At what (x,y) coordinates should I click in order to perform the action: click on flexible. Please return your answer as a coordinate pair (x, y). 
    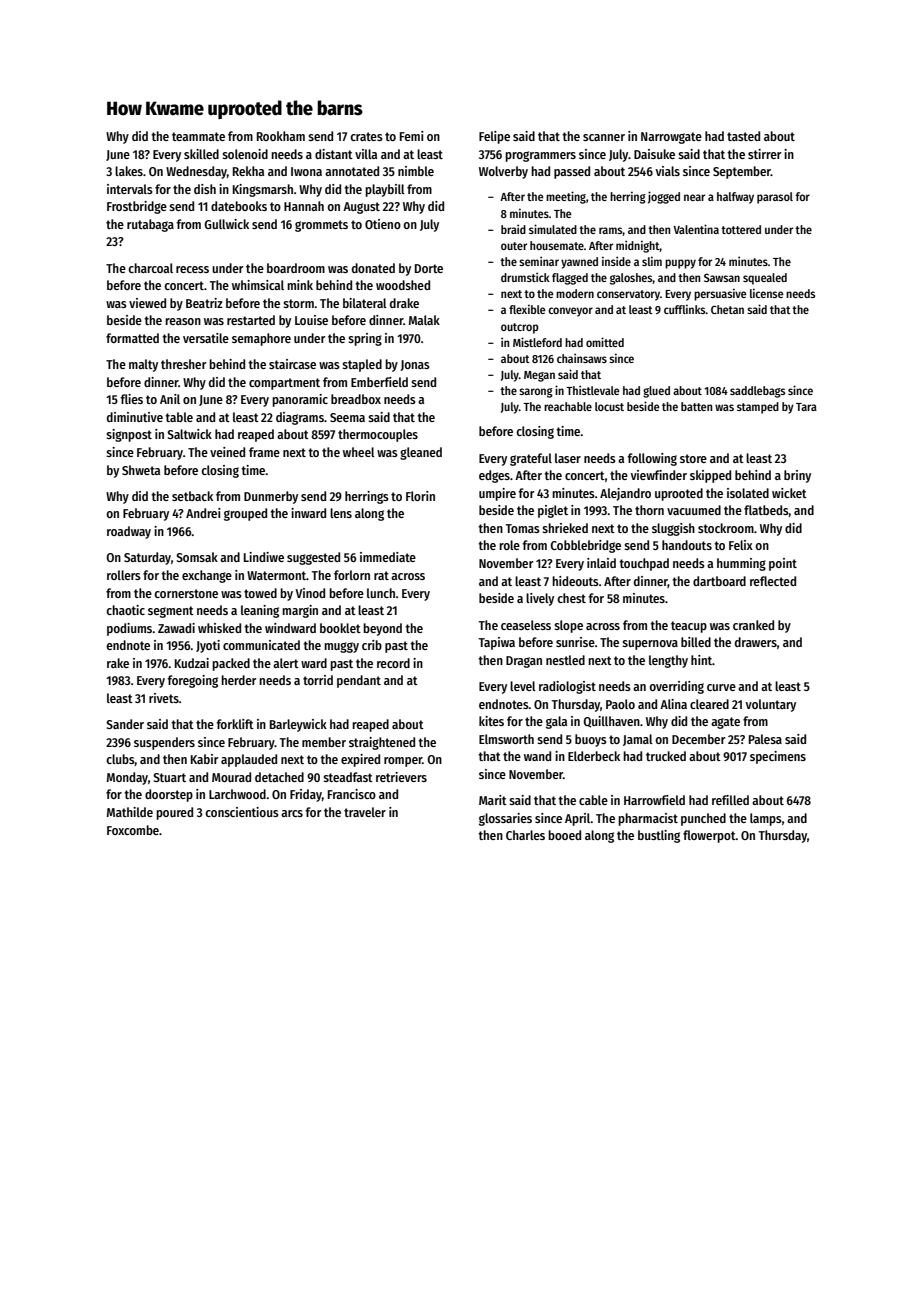
    Looking at the image, I should click on (527, 309).
